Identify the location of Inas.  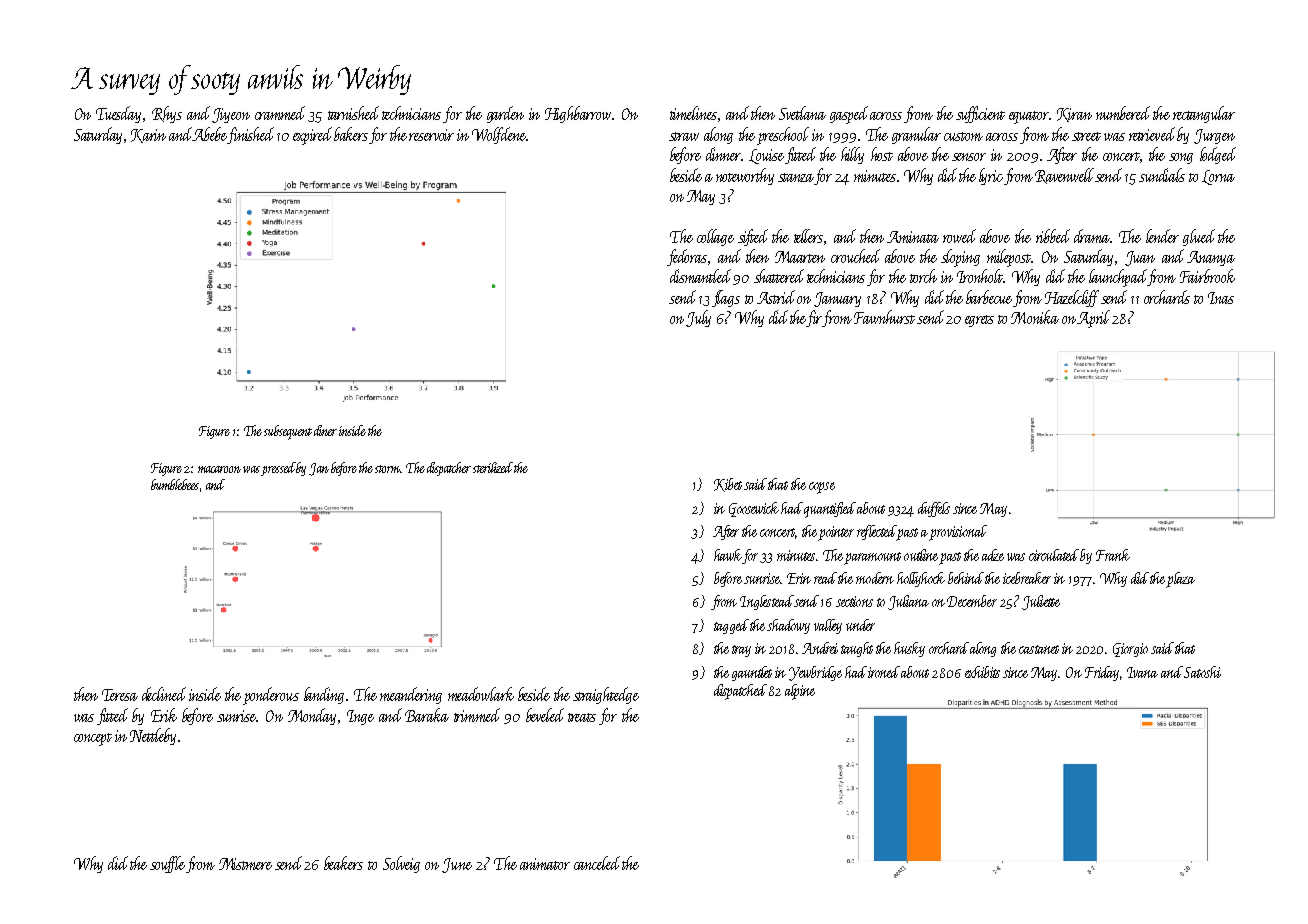
(1221, 298).
